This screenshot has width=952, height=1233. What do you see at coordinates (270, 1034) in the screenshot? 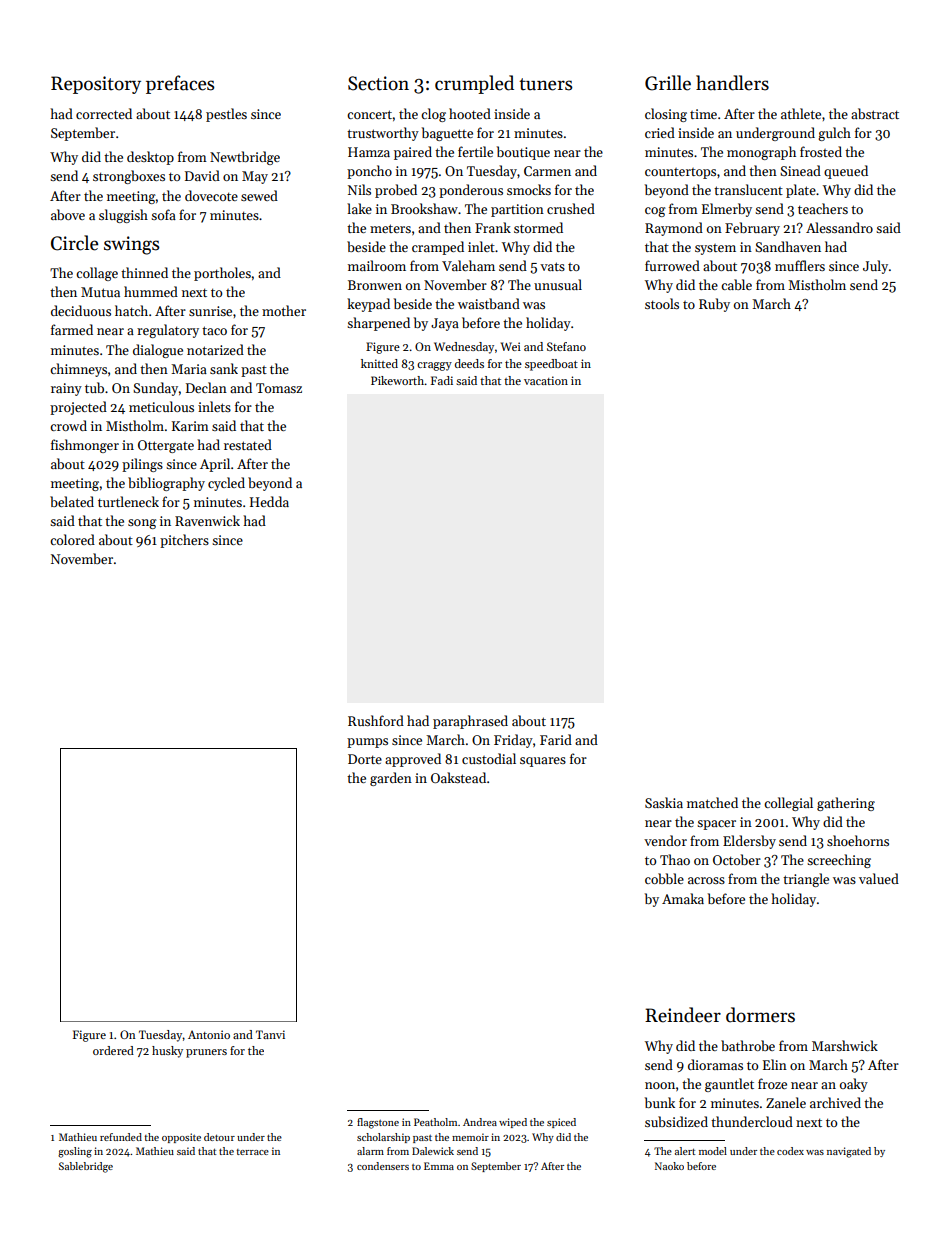
I see `Tanvi` at bounding box center [270, 1034].
